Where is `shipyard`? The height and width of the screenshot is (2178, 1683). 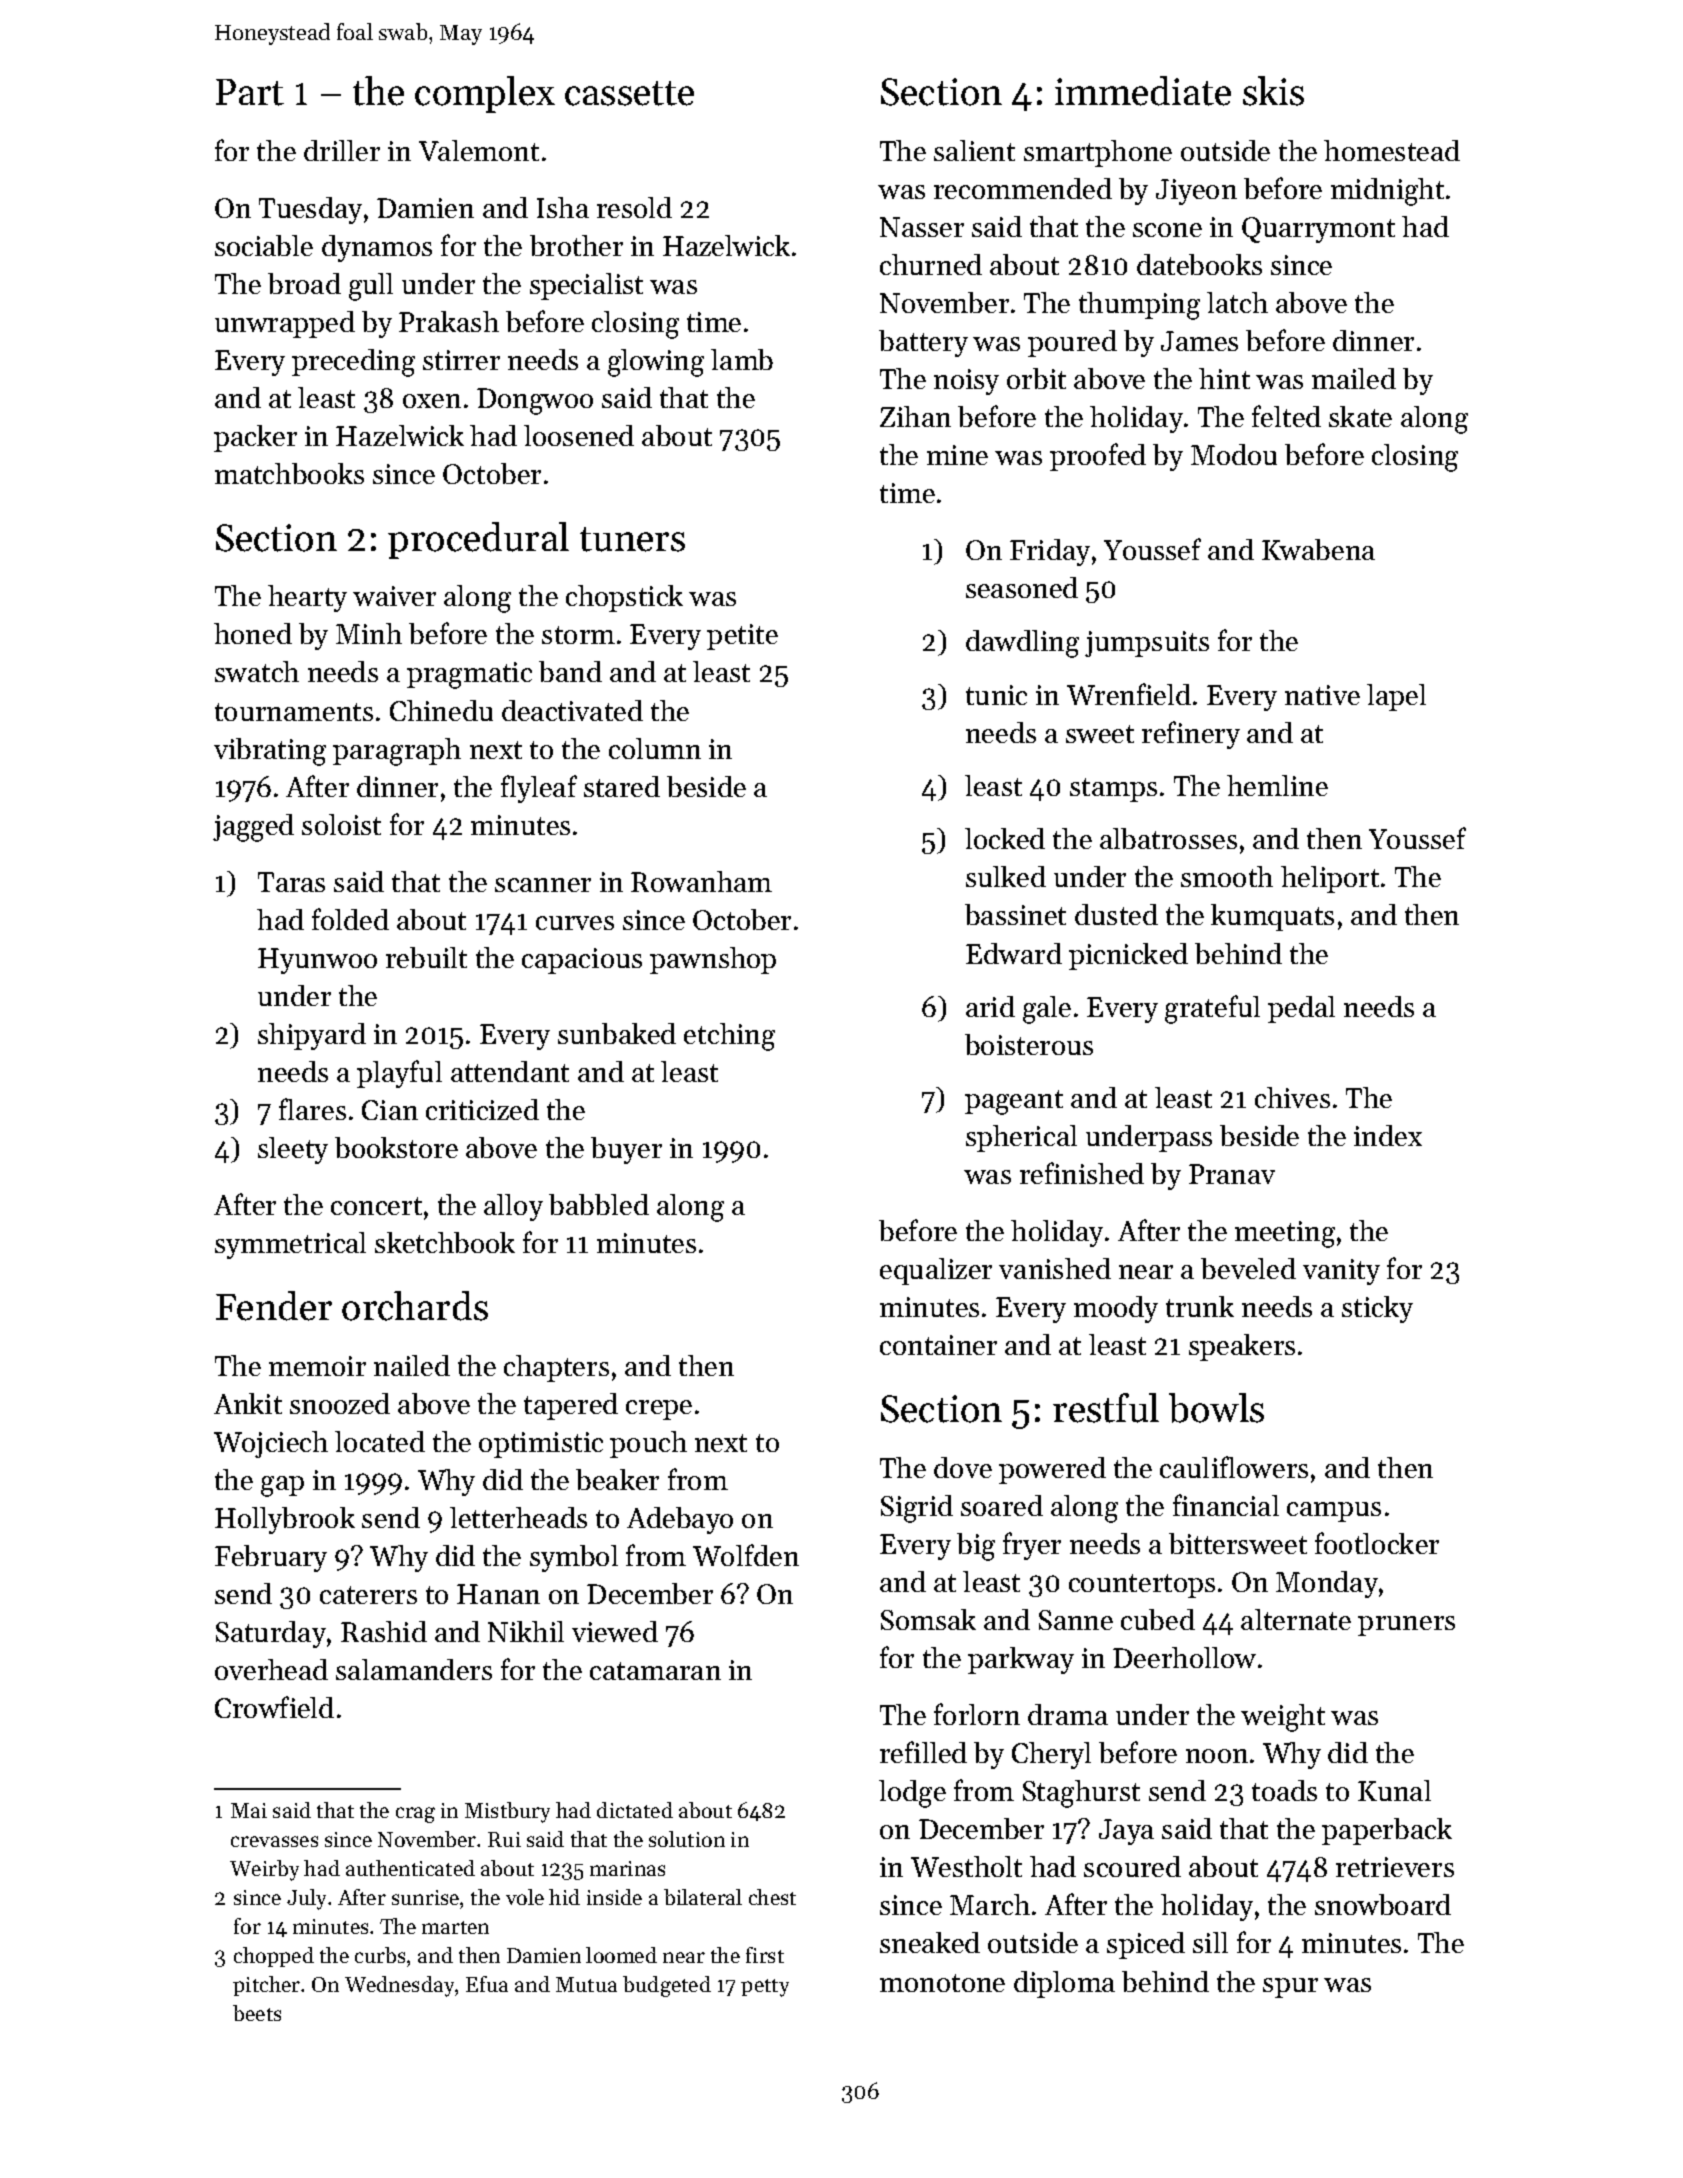
shipyard is located at coordinates (312, 1036).
